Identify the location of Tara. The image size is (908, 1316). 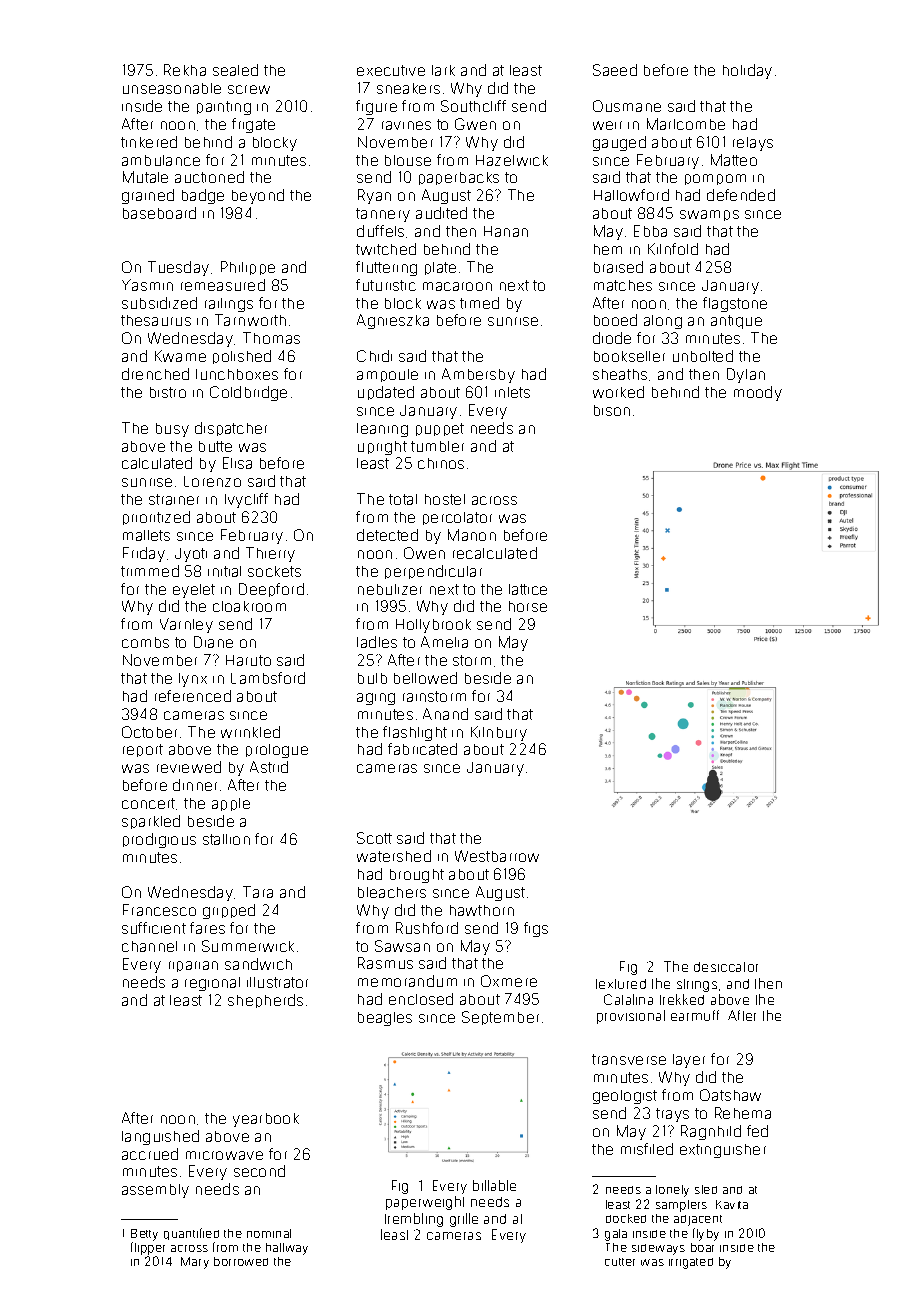
(258, 892).
